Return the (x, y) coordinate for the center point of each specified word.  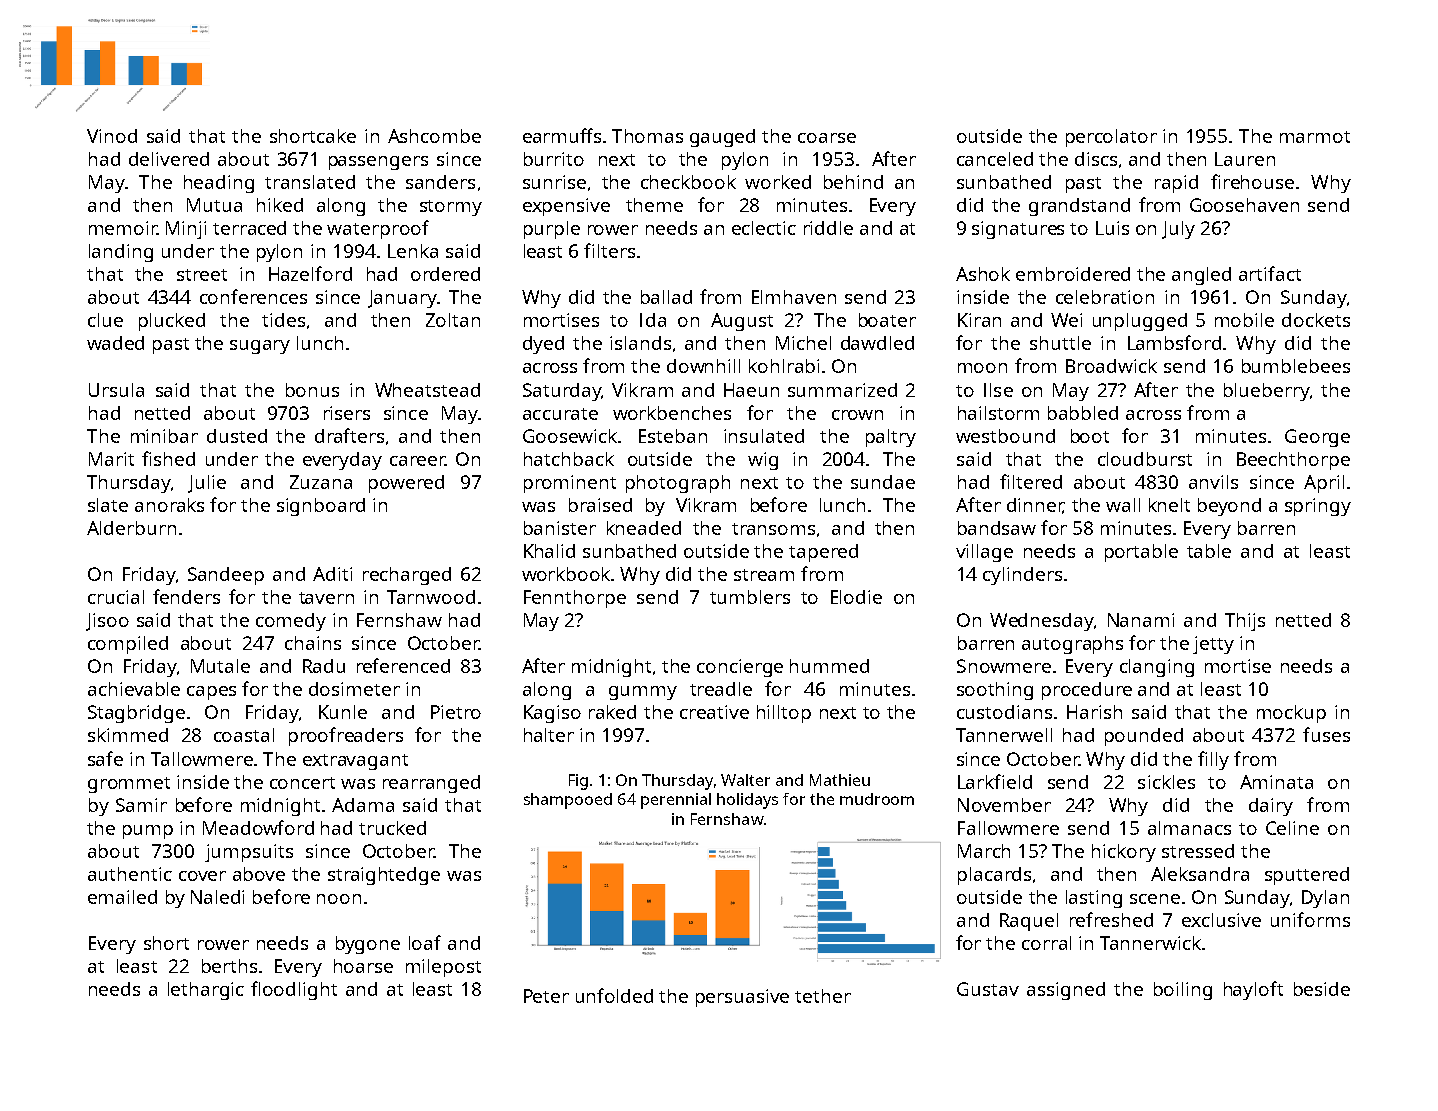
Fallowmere (1008, 828)
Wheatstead (427, 390)
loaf (425, 942)
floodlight (294, 990)
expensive (566, 207)
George (1317, 438)
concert (302, 783)
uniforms (1310, 919)
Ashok (983, 274)
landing (121, 253)
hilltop (784, 714)
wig (763, 461)
